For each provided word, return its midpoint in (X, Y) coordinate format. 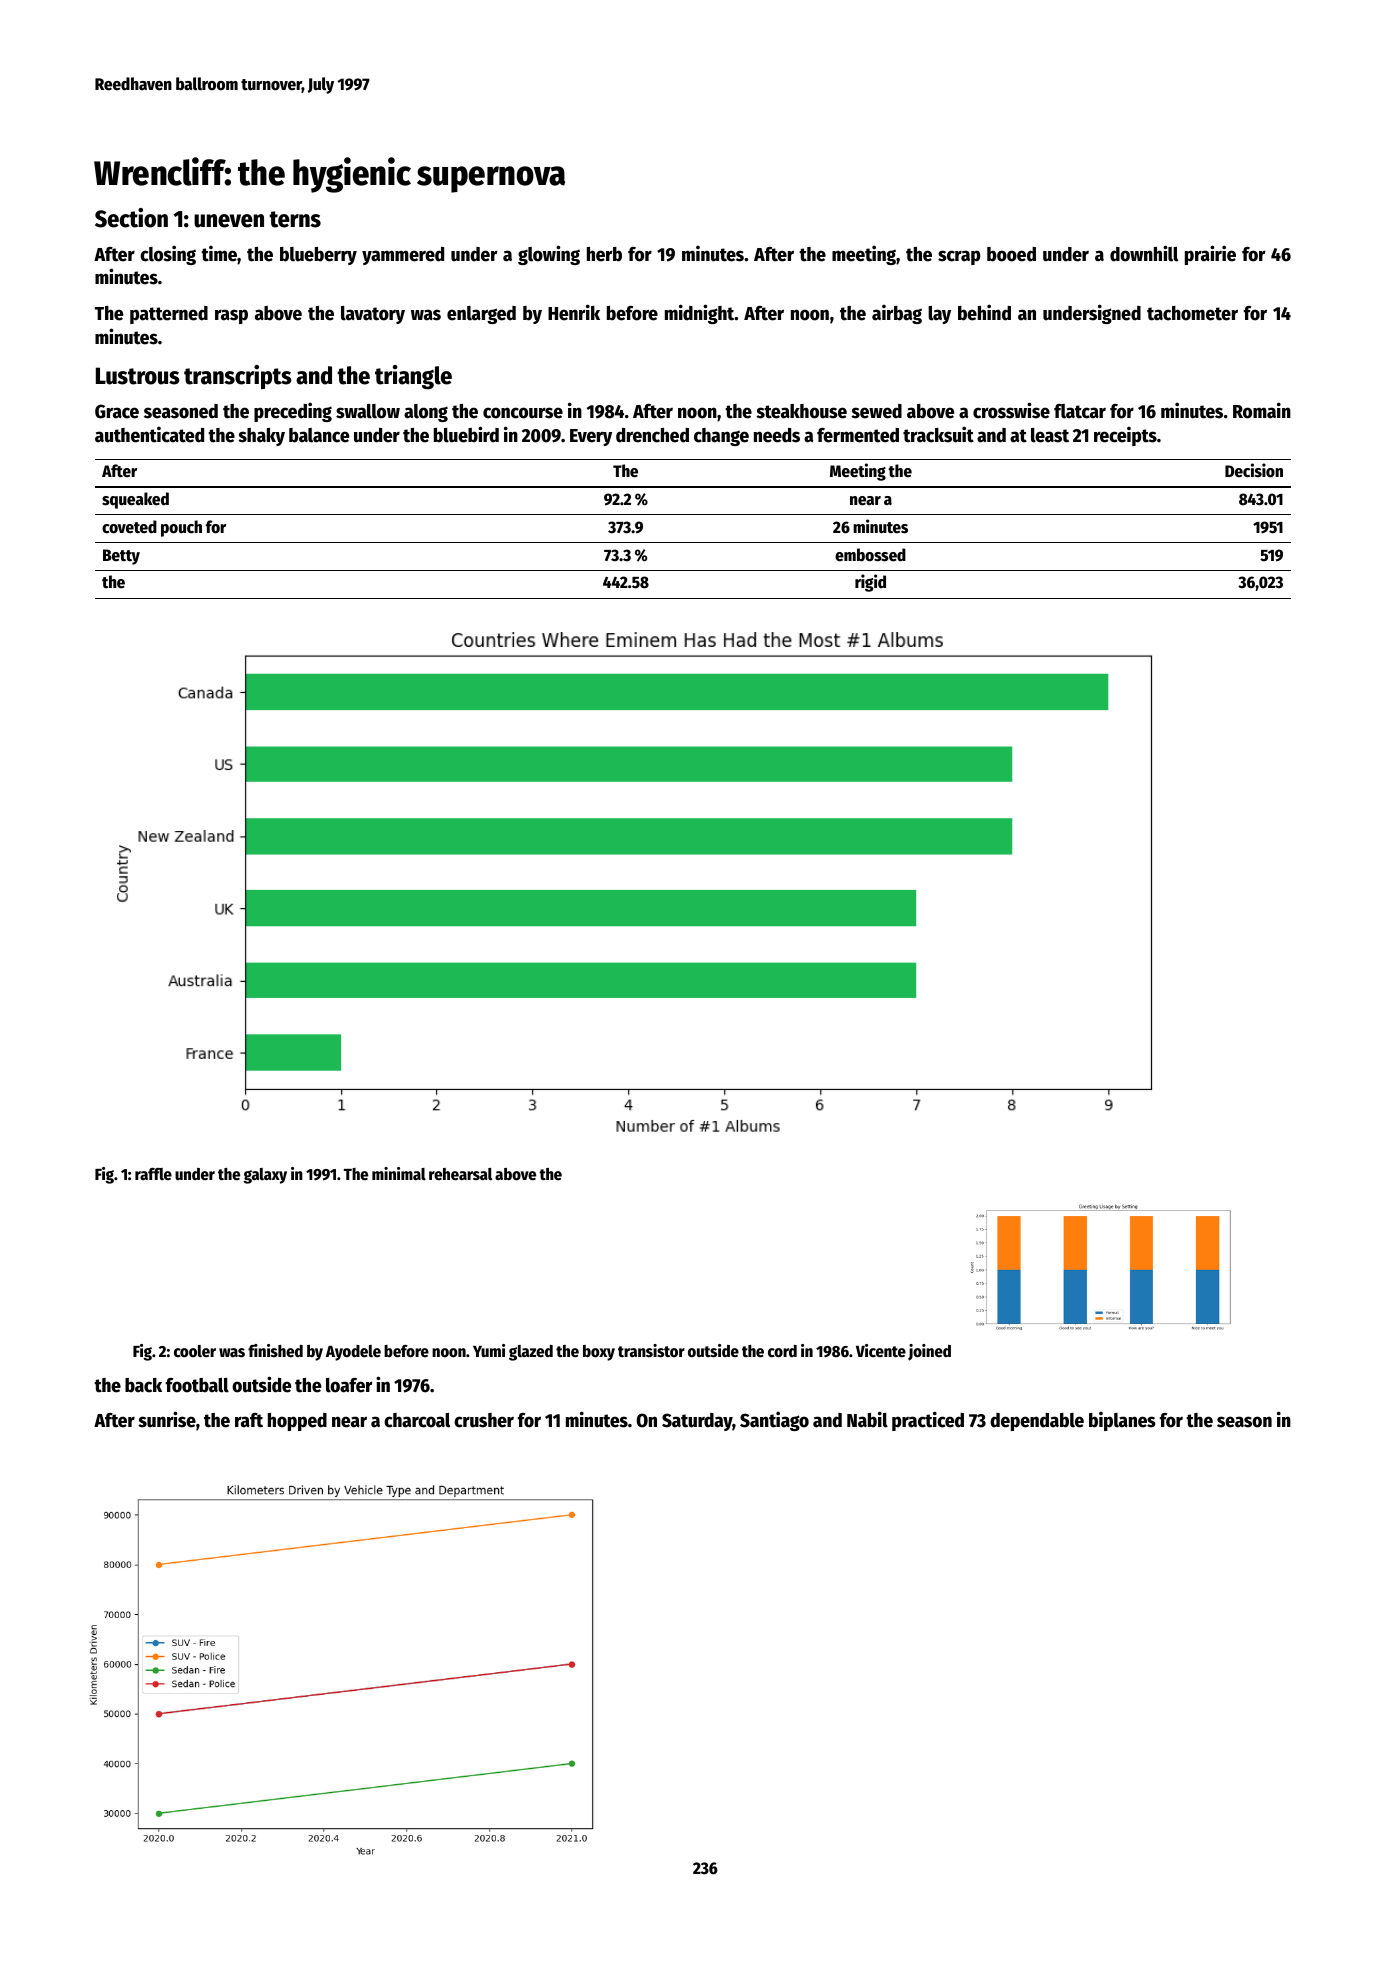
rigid (870, 583)
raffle (153, 1174)
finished (275, 1351)
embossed (870, 555)
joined (929, 1352)
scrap (959, 257)
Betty (121, 557)
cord (782, 1351)
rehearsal (460, 1174)
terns (295, 219)
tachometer (1192, 313)
